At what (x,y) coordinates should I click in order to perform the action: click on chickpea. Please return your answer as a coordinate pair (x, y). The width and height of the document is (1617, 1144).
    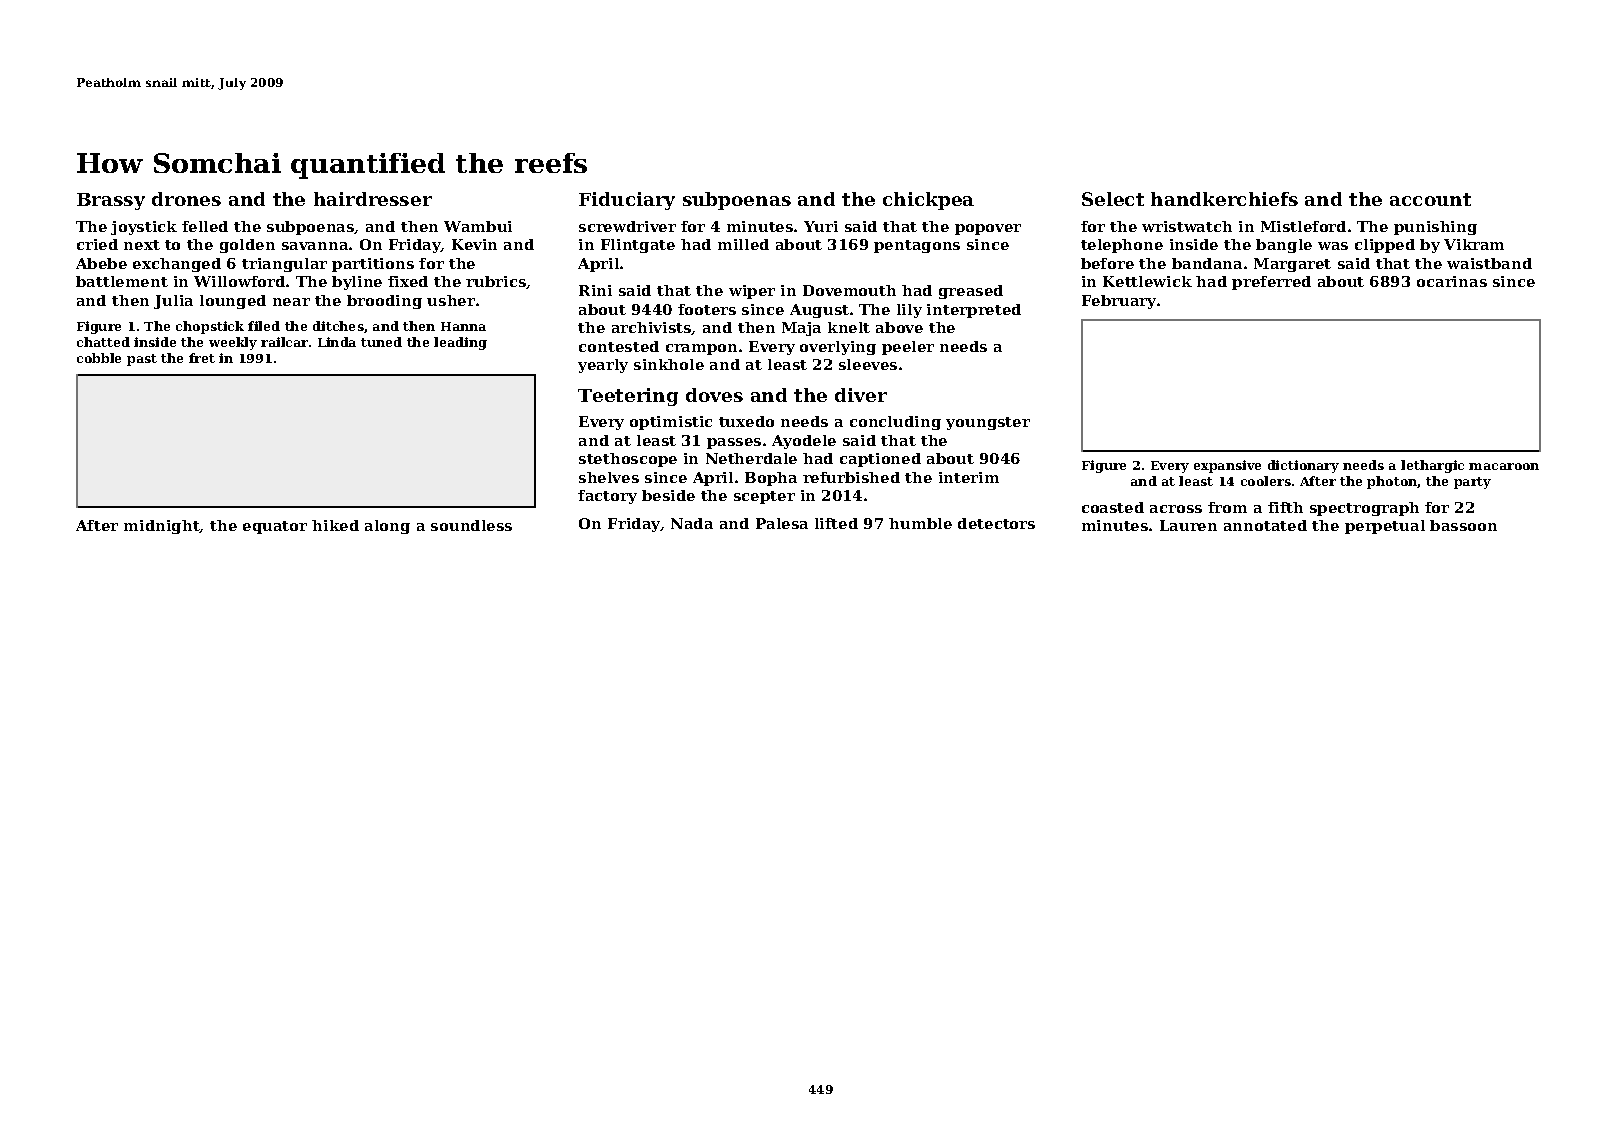
    Looking at the image, I should click on (928, 201).
